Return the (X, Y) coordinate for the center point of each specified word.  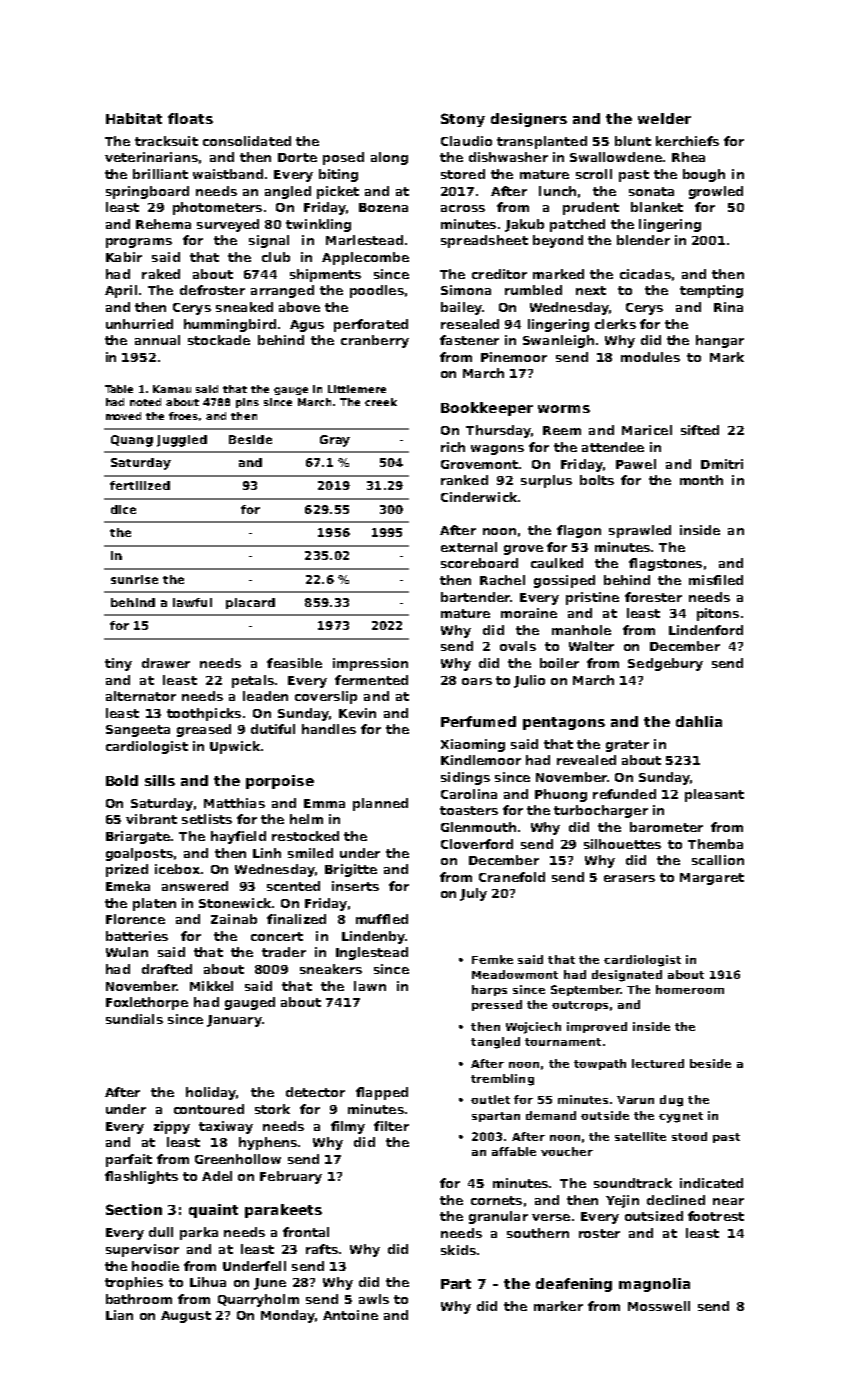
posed (343, 158)
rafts (322, 1249)
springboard (147, 192)
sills (160, 780)
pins (247, 403)
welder (664, 118)
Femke (492, 959)
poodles (377, 291)
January (234, 1021)
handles (329, 729)
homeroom (690, 989)
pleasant (714, 795)
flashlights (141, 1177)
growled (716, 192)
